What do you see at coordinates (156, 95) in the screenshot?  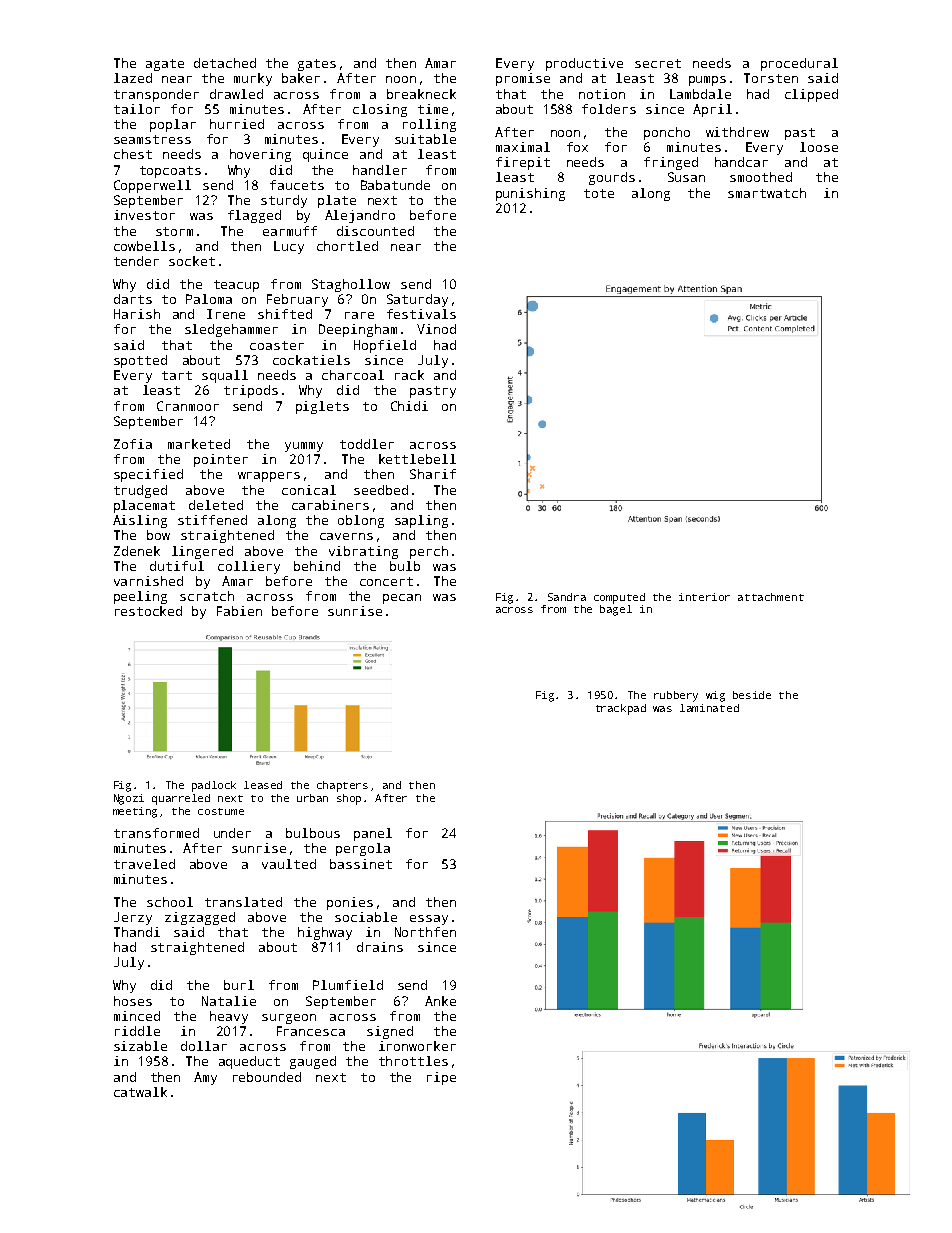 I see `transponder` at bounding box center [156, 95].
